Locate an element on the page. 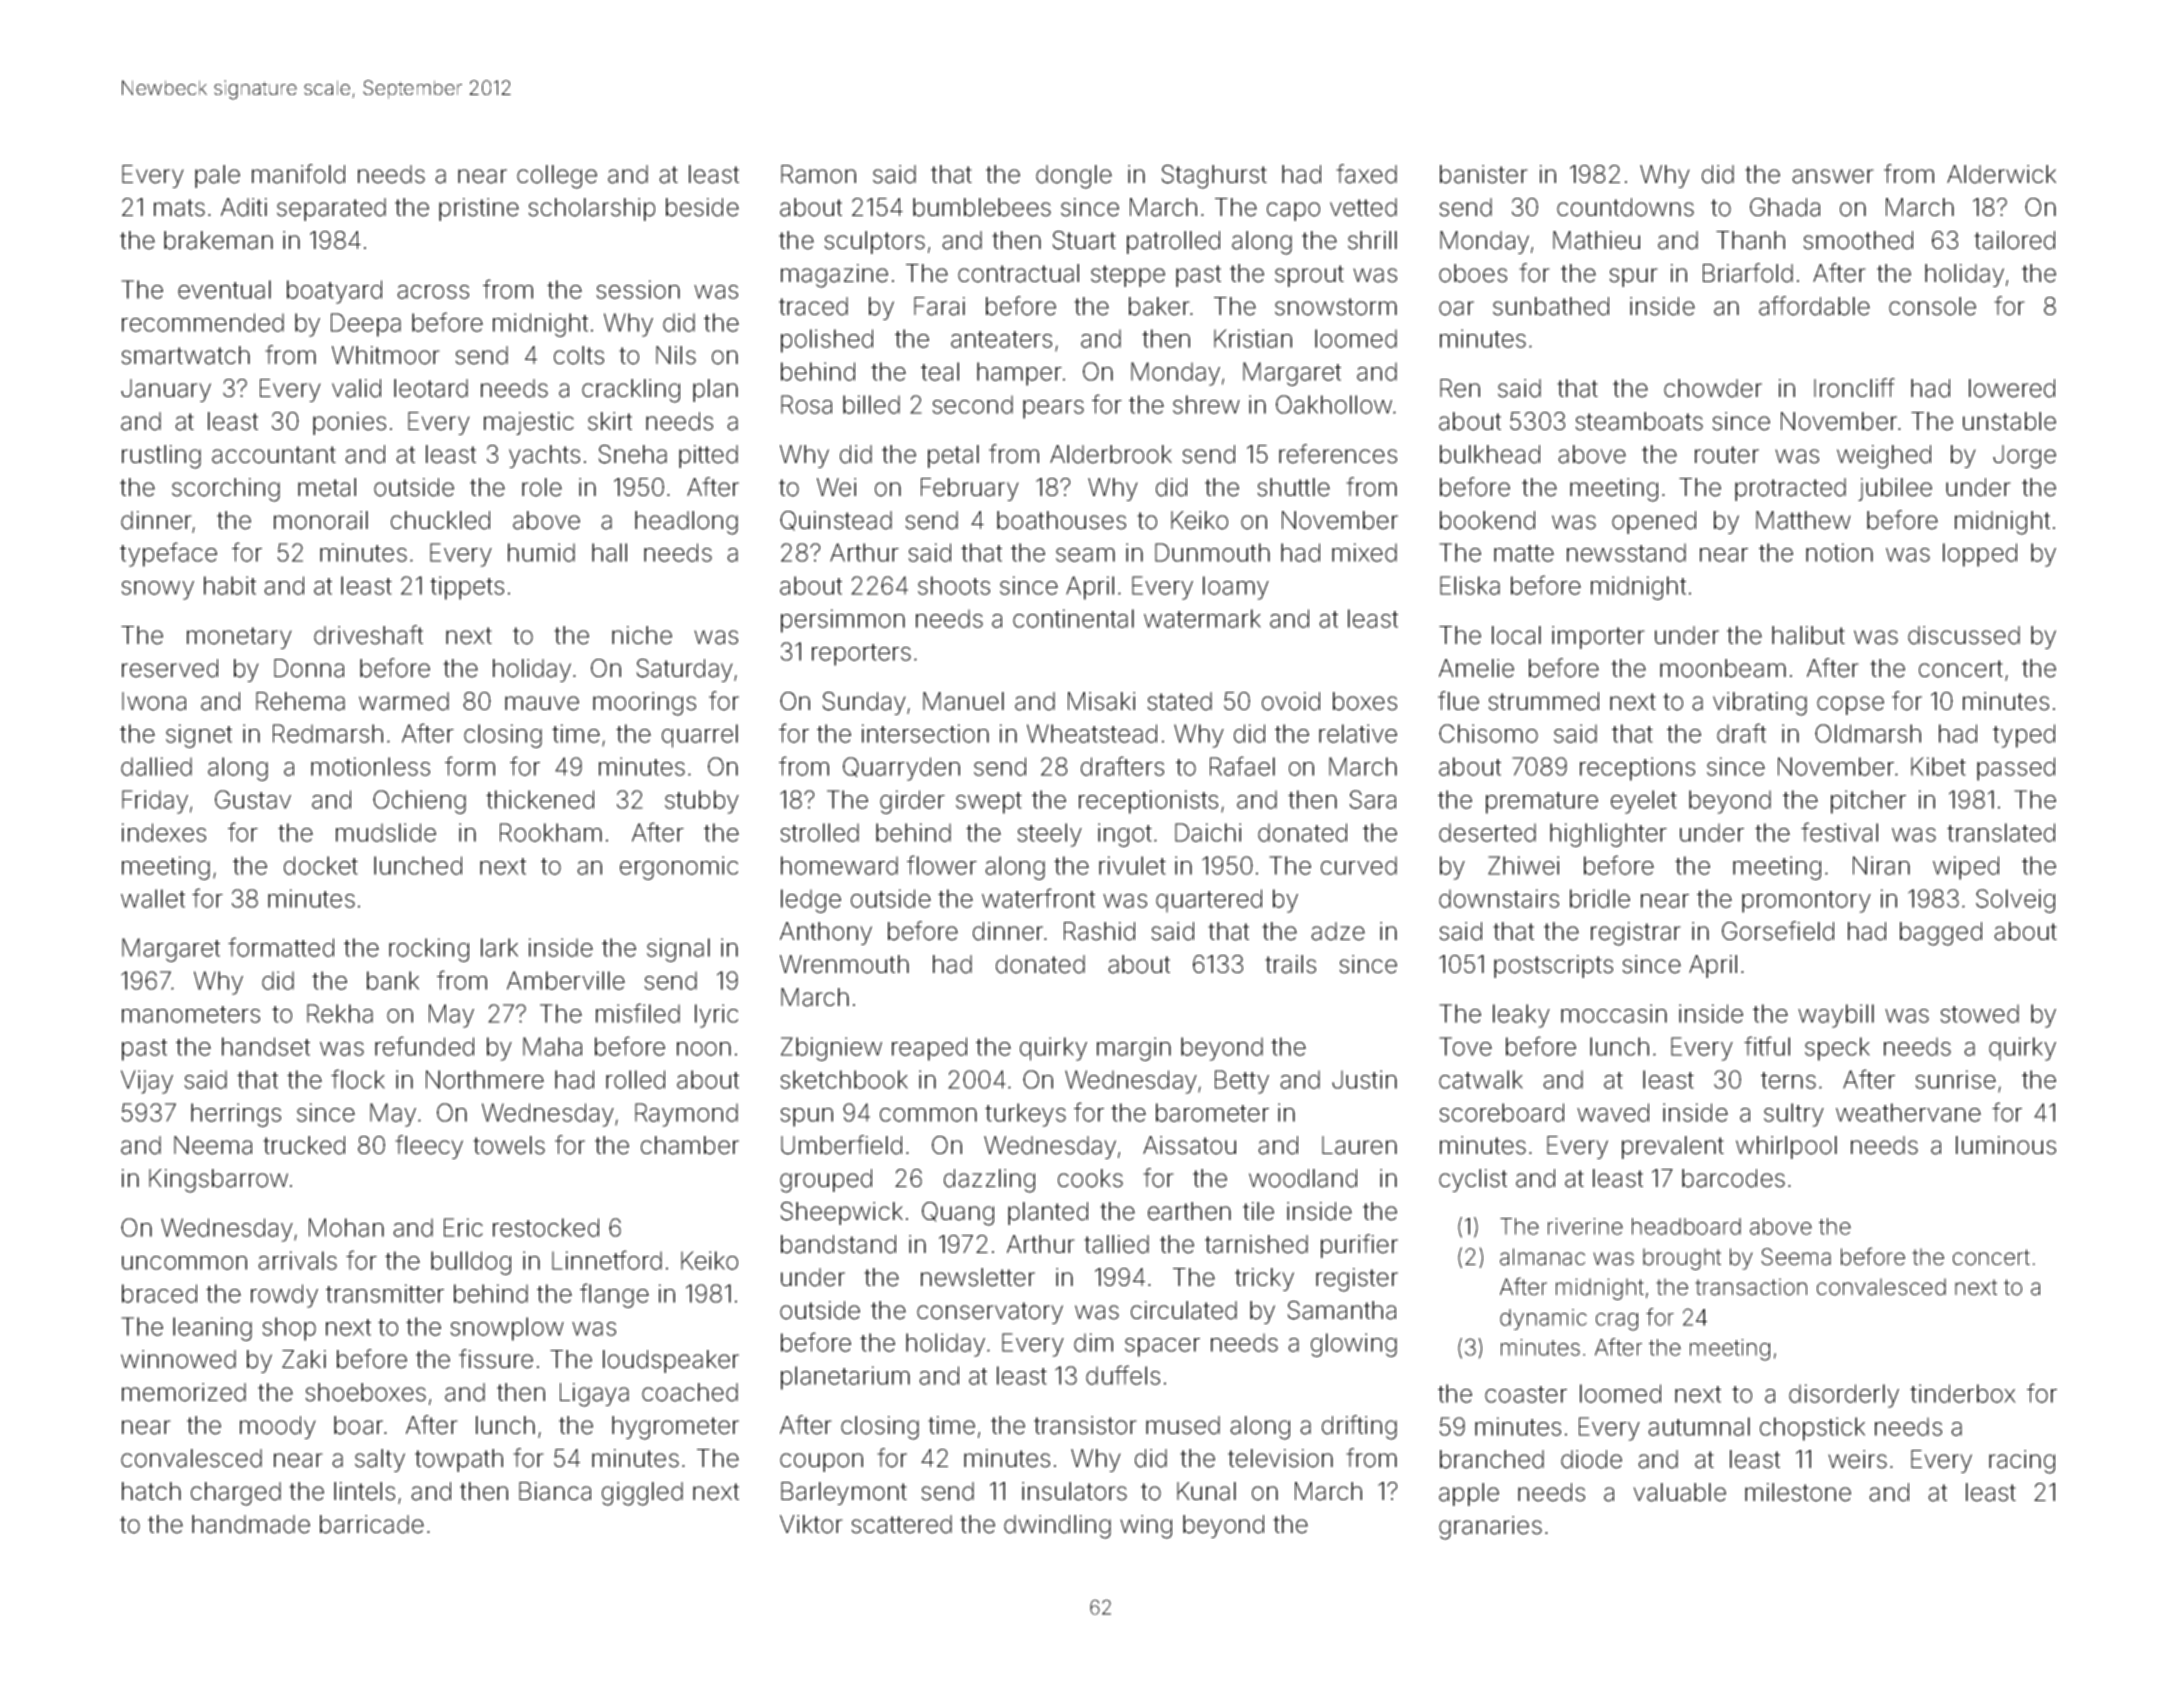  chowder is located at coordinates (1713, 388).
